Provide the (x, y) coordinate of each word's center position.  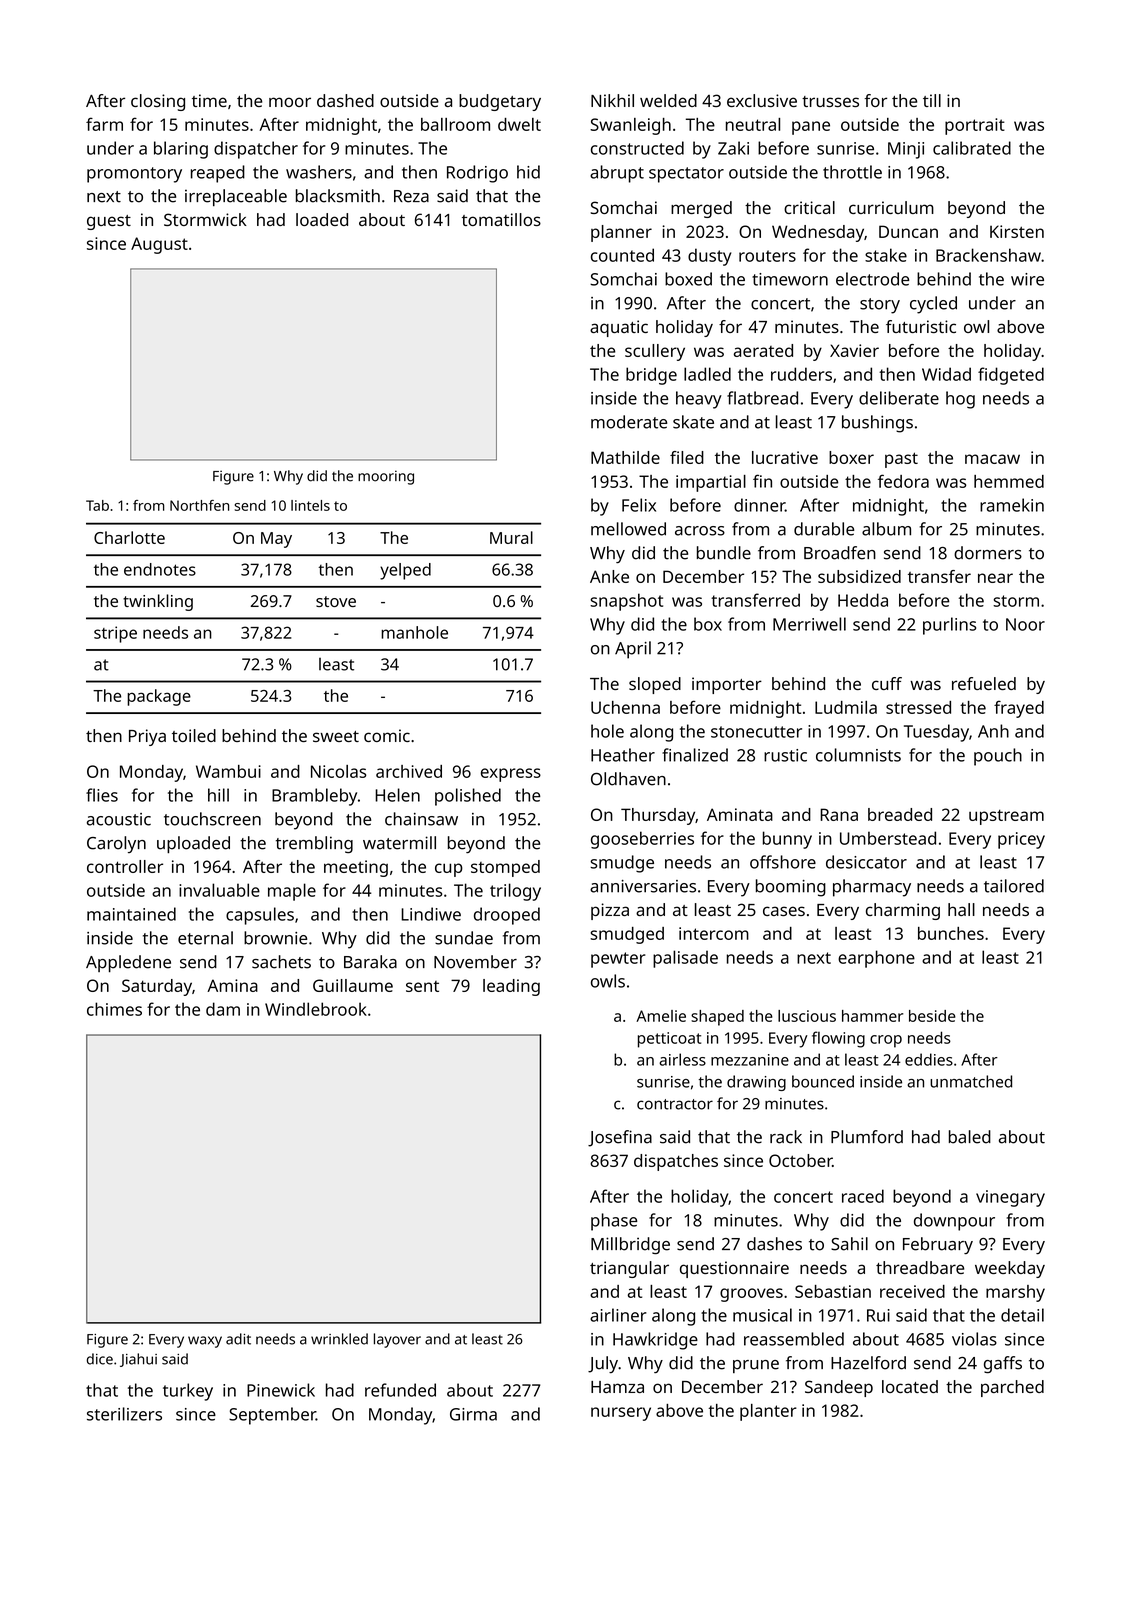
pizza (610, 911)
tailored (1014, 886)
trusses (830, 101)
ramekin (1012, 505)
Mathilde (625, 457)
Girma (473, 1414)
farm (104, 124)
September (272, 1416)
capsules (260, 916)
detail (1022, 1315)
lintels (310, 505)
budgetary (500, 102)
